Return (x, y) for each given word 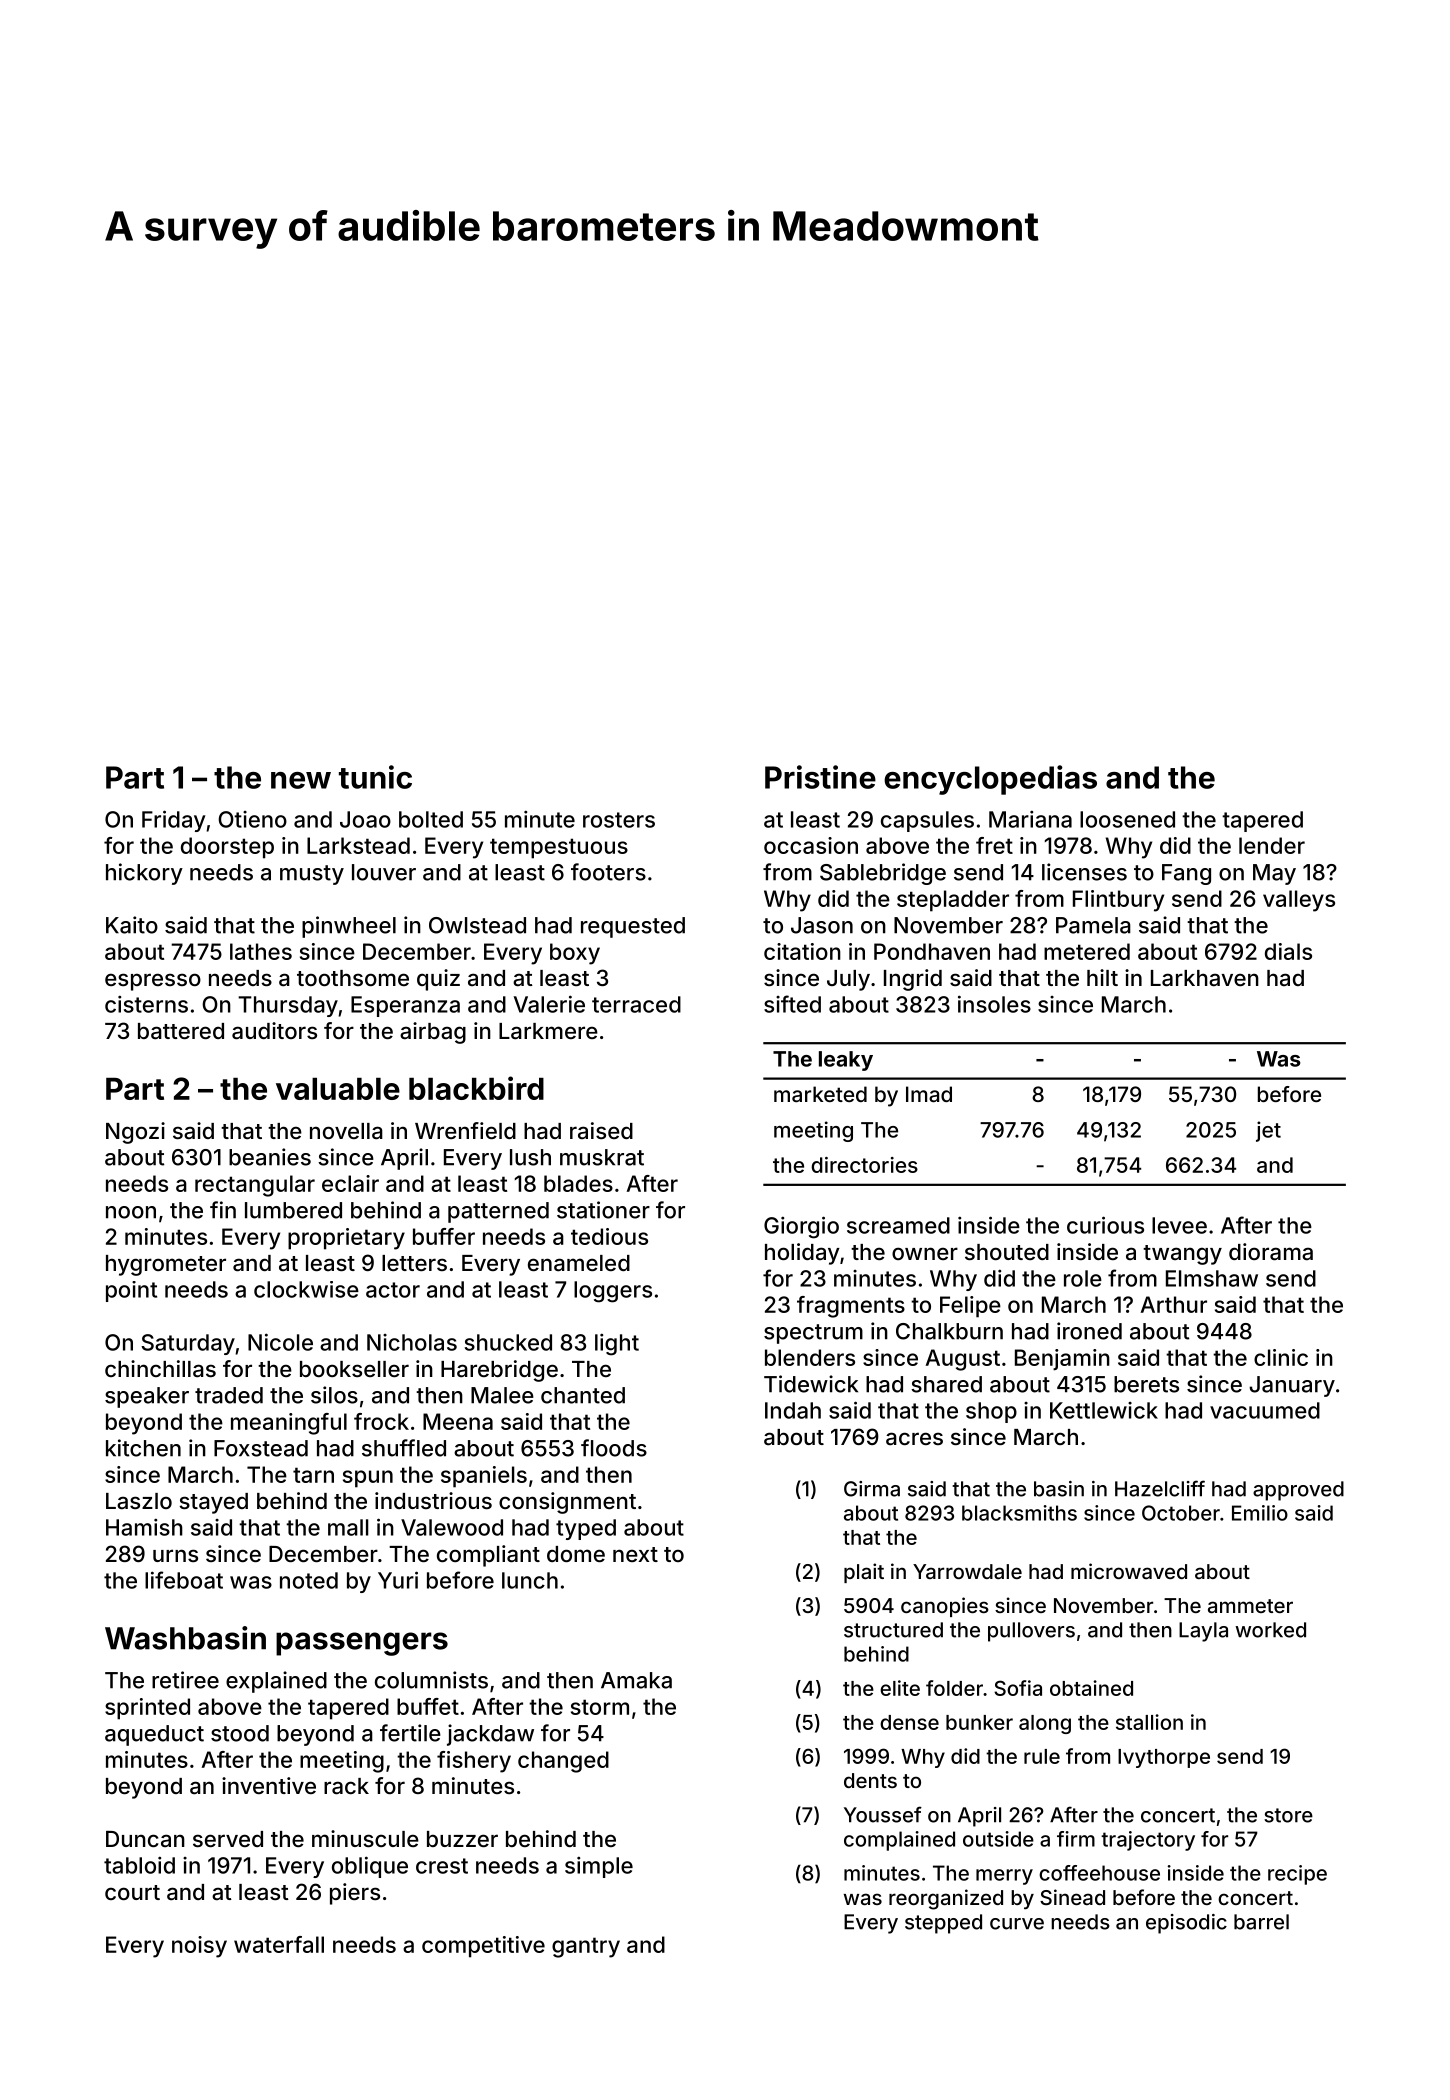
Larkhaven (1205, 978)
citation (802, 951)
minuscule (365, 1838)
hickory (144, 874)
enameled (579, 1263)
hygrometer (166, 1265)
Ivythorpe (1164, 1758)
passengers (362, 1644)
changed (563, 1762)
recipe (1297, 1875)
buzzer (462, 1839)
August (963, 1360)
